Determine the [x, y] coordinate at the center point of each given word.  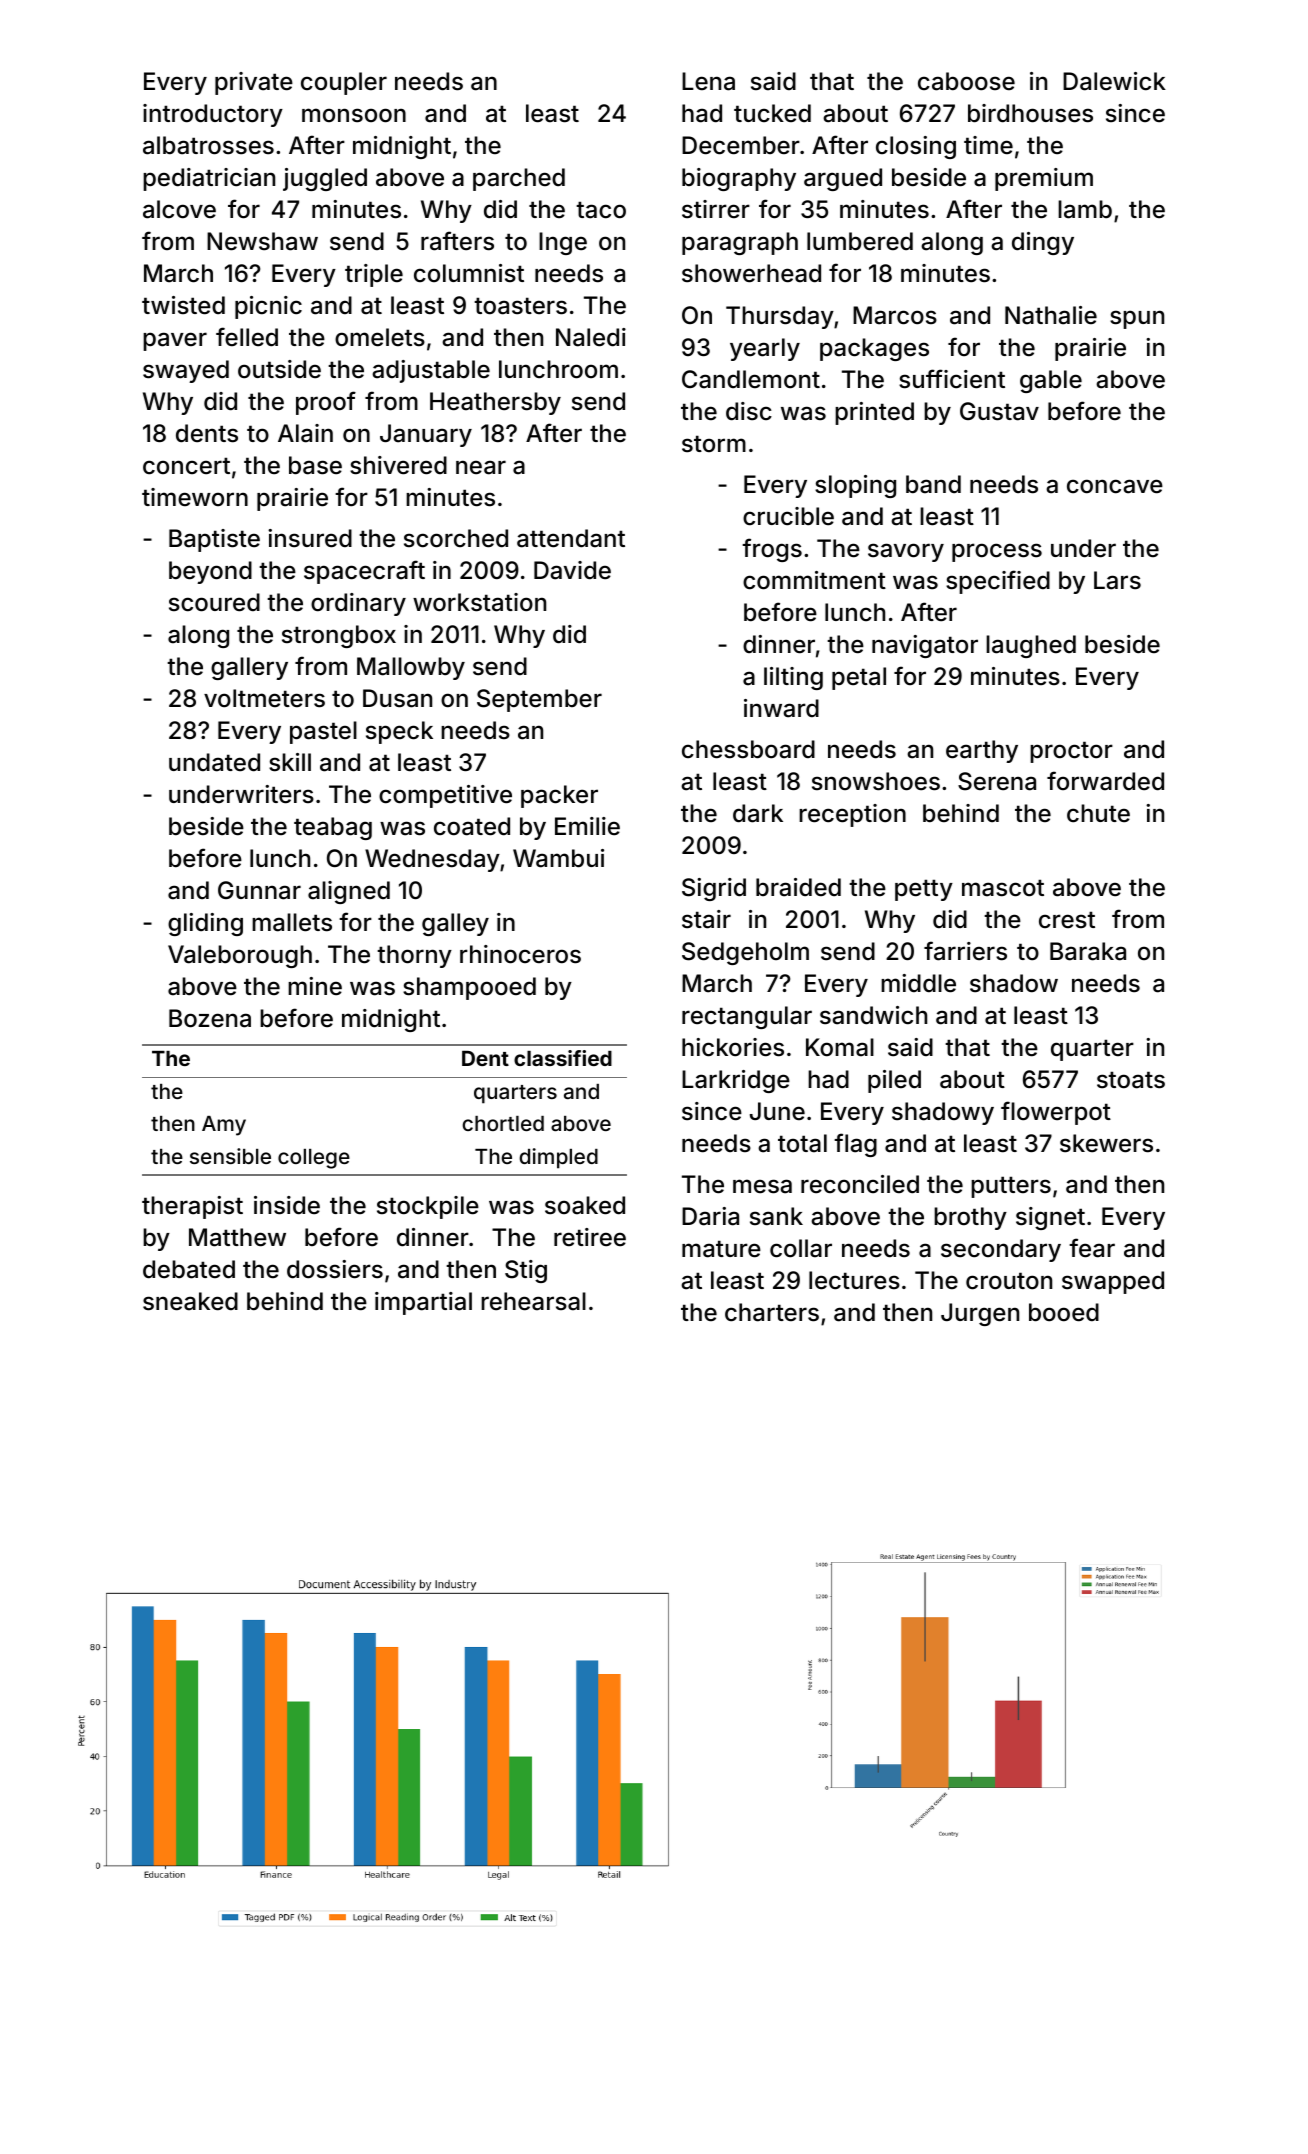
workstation [479, 602]
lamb [1085, 209]
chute [1098, 813]
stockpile [428, 1207]
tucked [772, 113]
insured [310, 538]
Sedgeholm [745, 953]
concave [1115, 486]
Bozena [210, 1018]
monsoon [354, 115]
